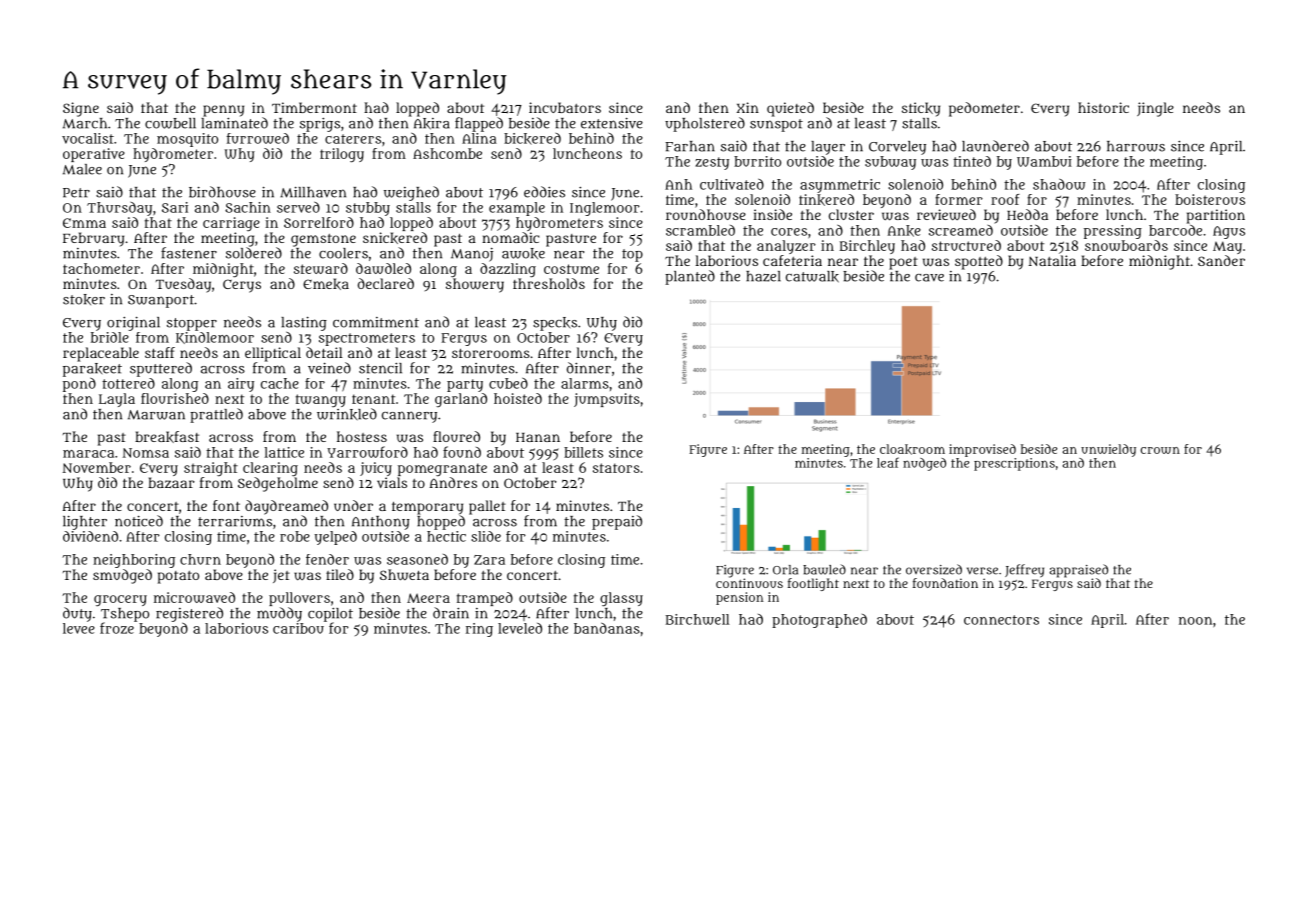 The height and width of the image is (924, 1308). What do you see at coordinates (888, 462) in the image?
I see `leaf` at bounding box center [888, 462].
